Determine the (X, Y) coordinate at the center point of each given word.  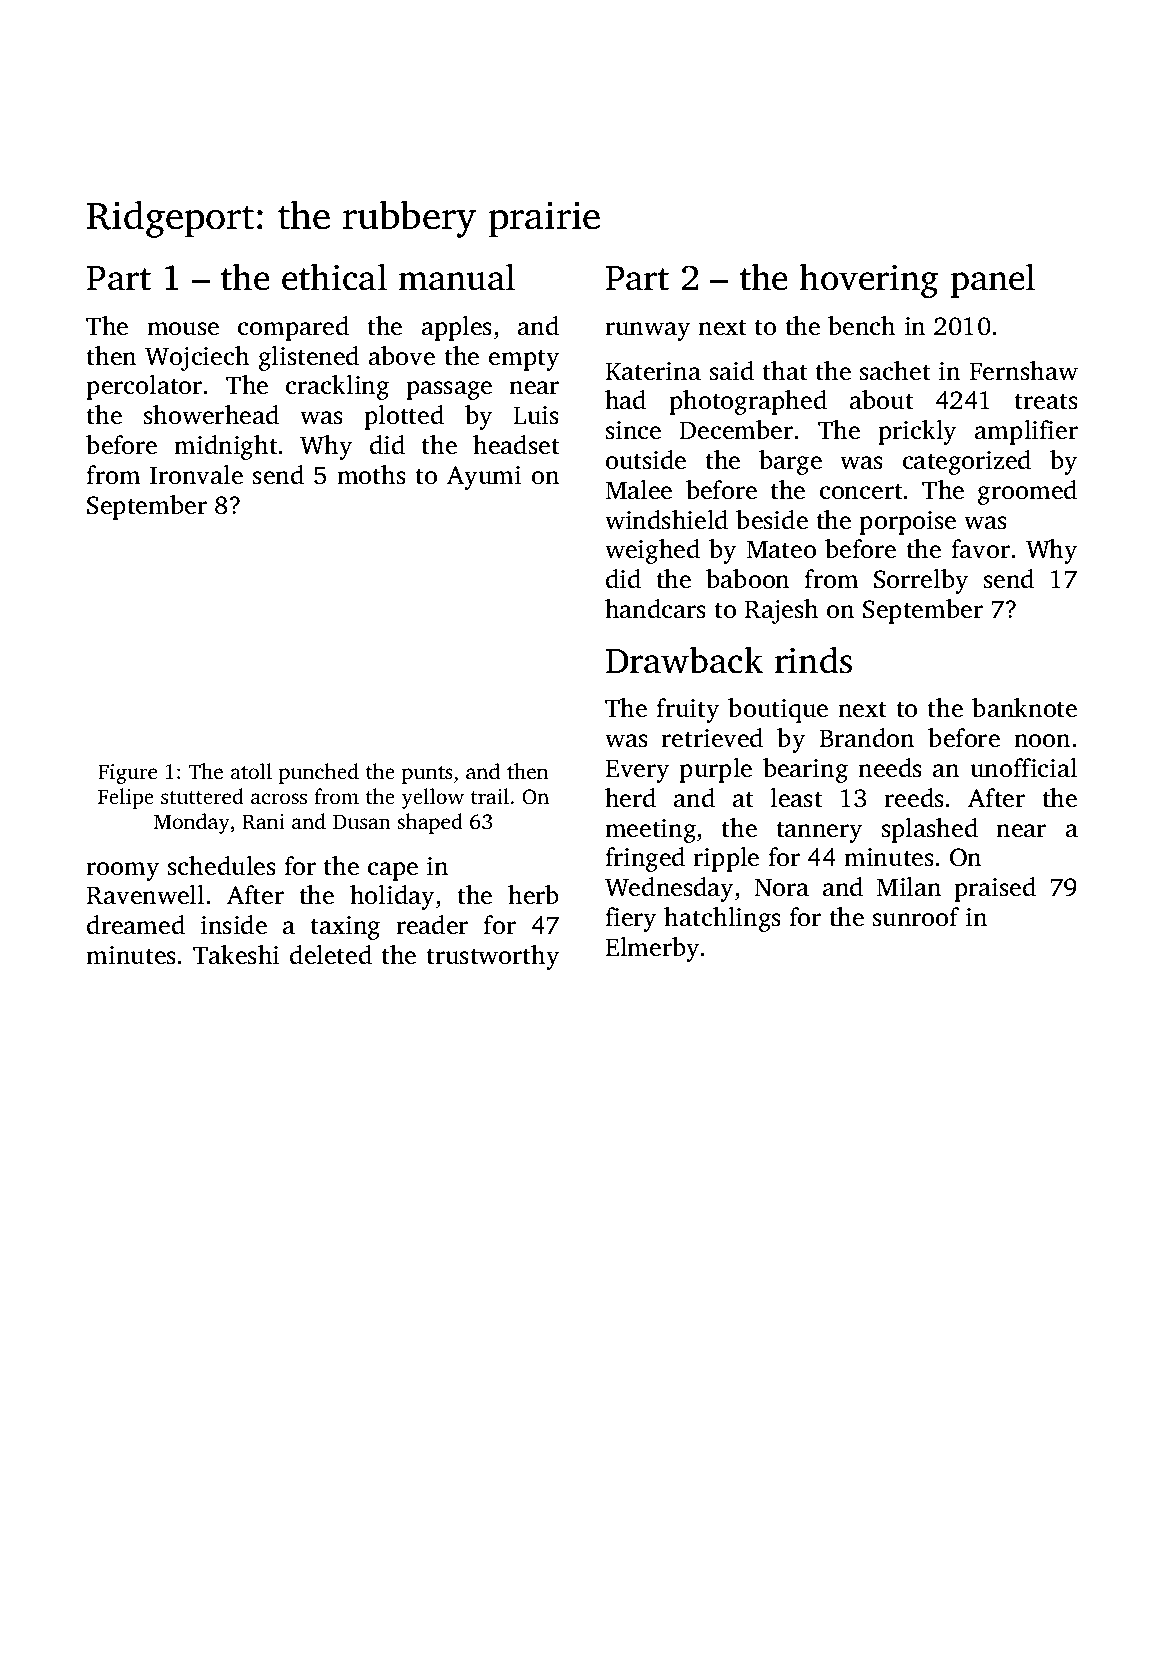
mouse (183, 329)
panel (993, 280)
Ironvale (196, 475)
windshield (666, 520)
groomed (1027, 492)
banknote (1024, 708)
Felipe (126, 798)
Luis (536, 415)
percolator (145, 387)
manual (456, 277)
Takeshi (236, 955)
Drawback (684, 660)
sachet (895, 371)
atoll (251, 771)
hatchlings (722, 919)
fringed (645, 859)
